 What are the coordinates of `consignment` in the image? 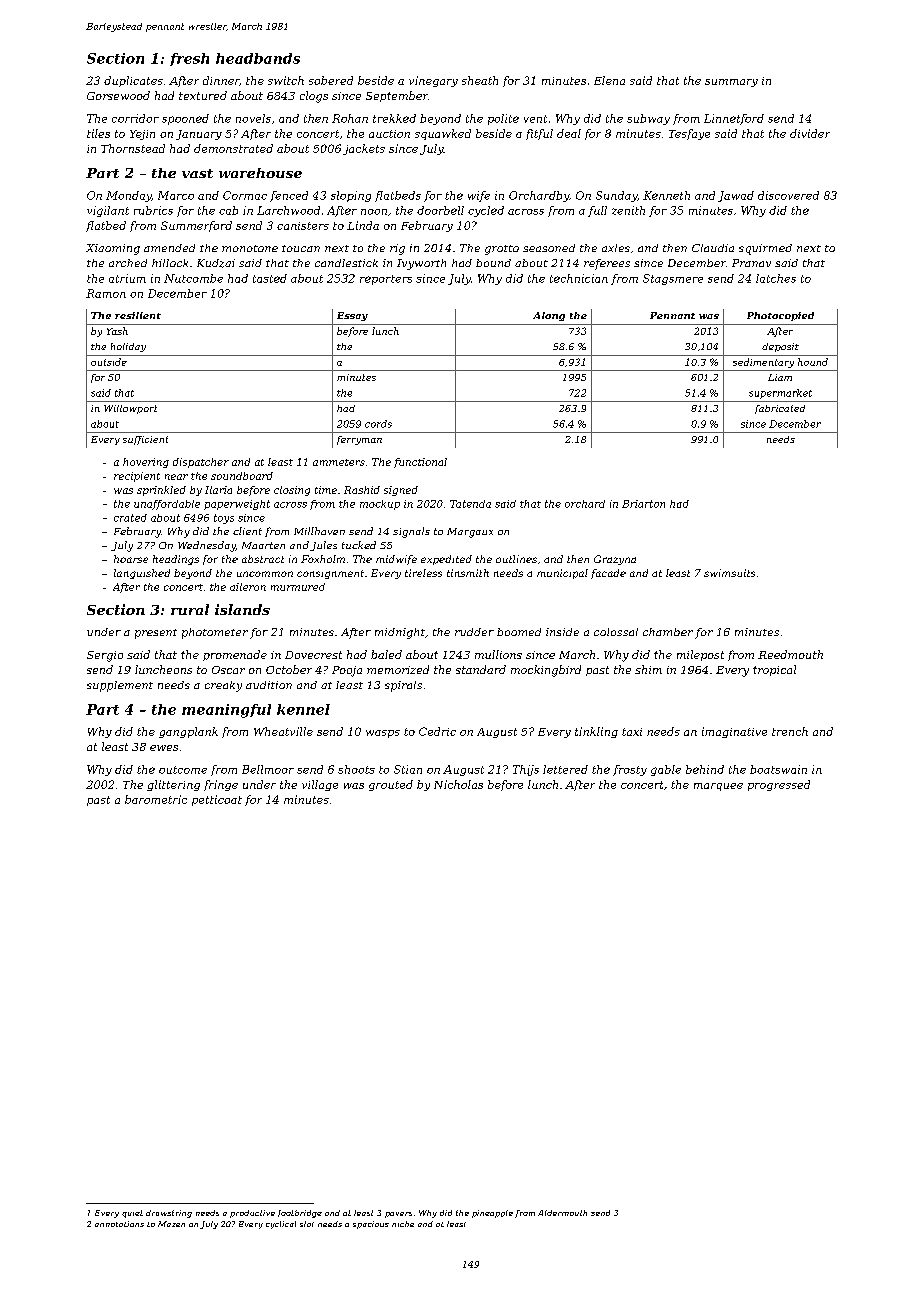 It's located at (330, 574).
